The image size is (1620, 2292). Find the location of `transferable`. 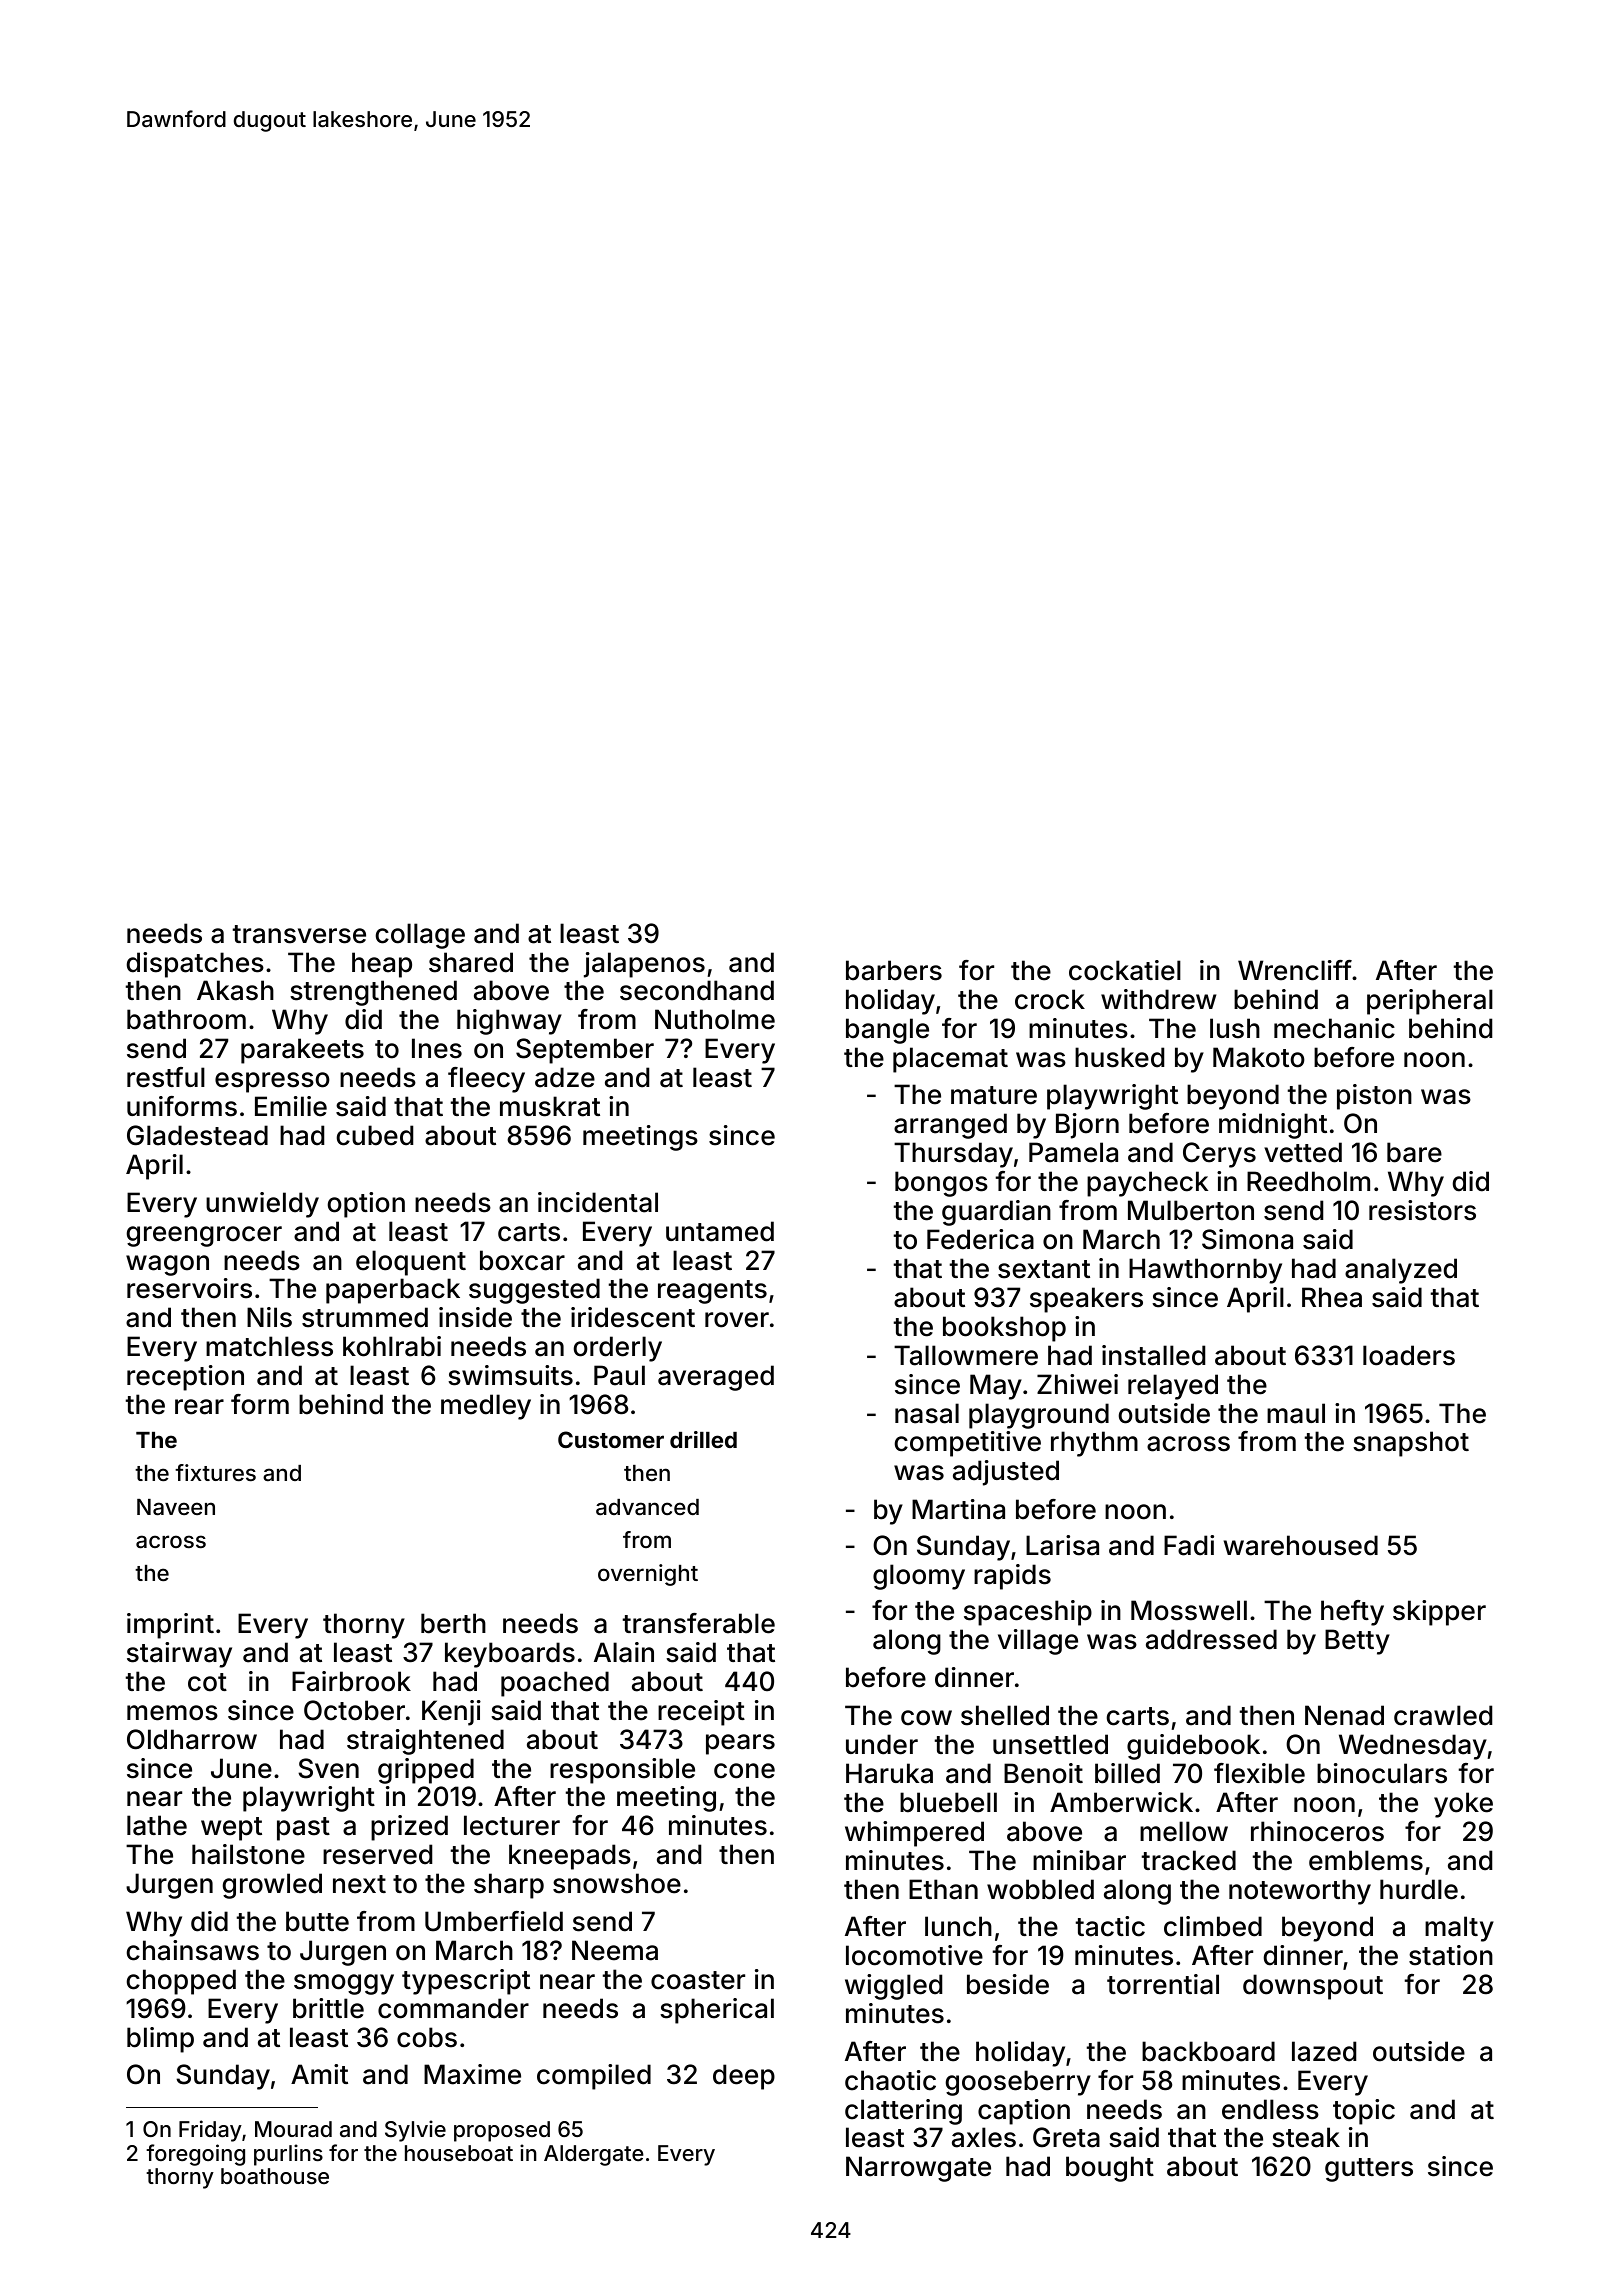

transferable is located at coordinates (699, 1623).
